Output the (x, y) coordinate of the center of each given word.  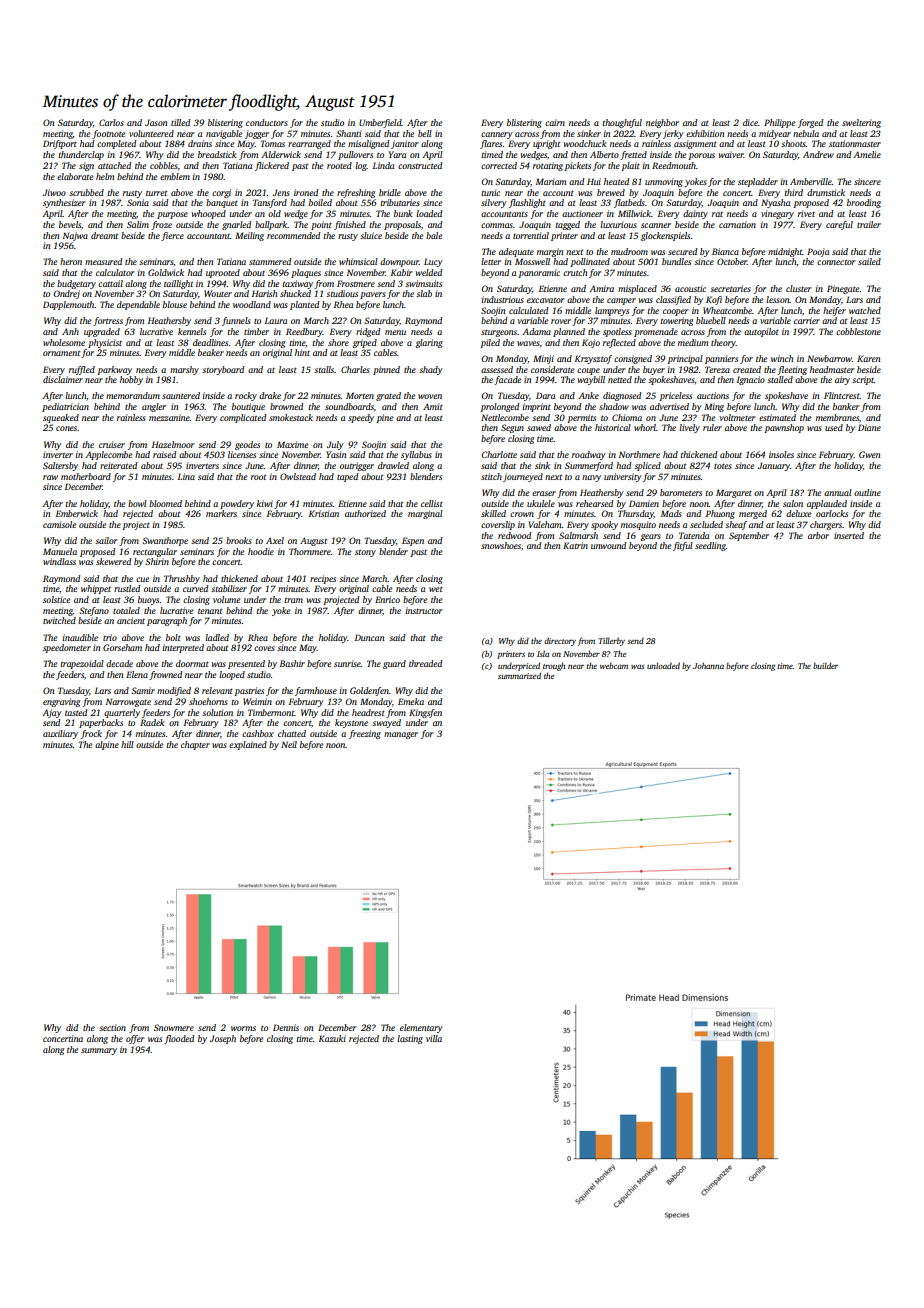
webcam (614, 665)
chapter (195, 745)
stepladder (758, 182)
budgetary (76, 284)
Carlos (111, 122)
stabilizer (229, 588)
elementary (421, 1028)
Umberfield (380, 123)
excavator (546, 300)
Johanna (708, 665)
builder (825, 665)
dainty (695, 214)
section (112, 1027)
